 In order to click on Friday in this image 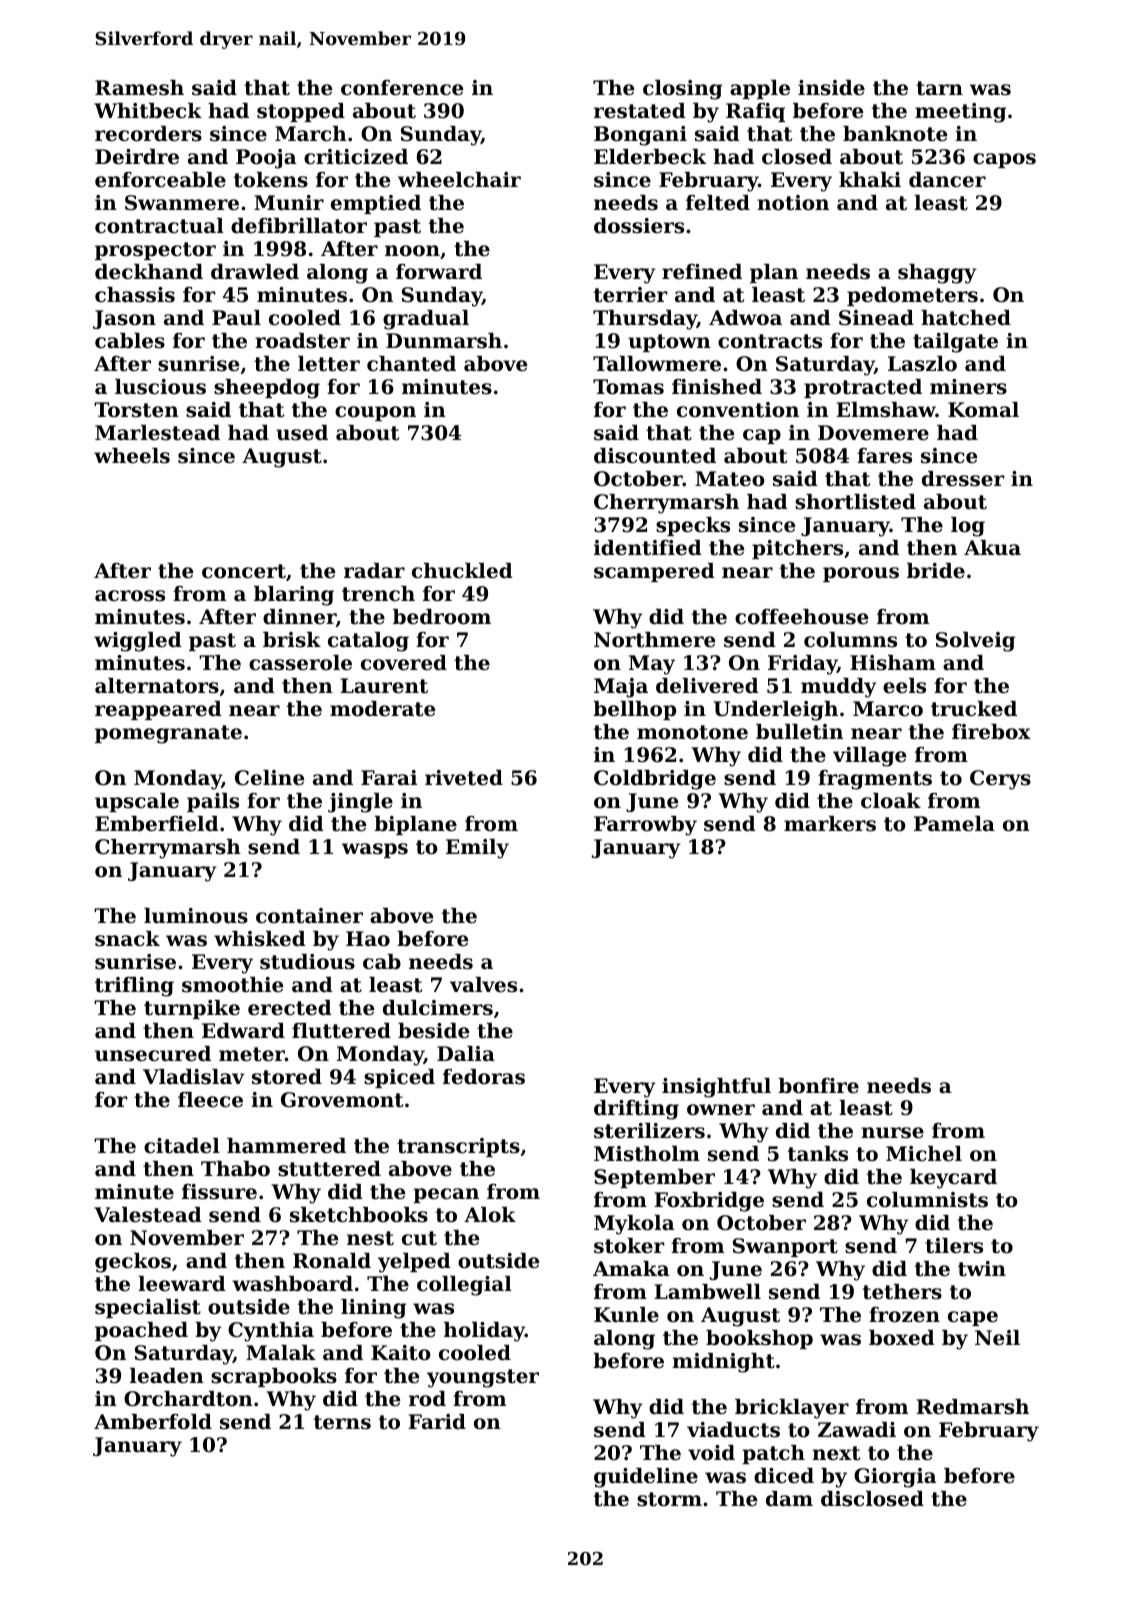, I will do `click(802, 665)`.
